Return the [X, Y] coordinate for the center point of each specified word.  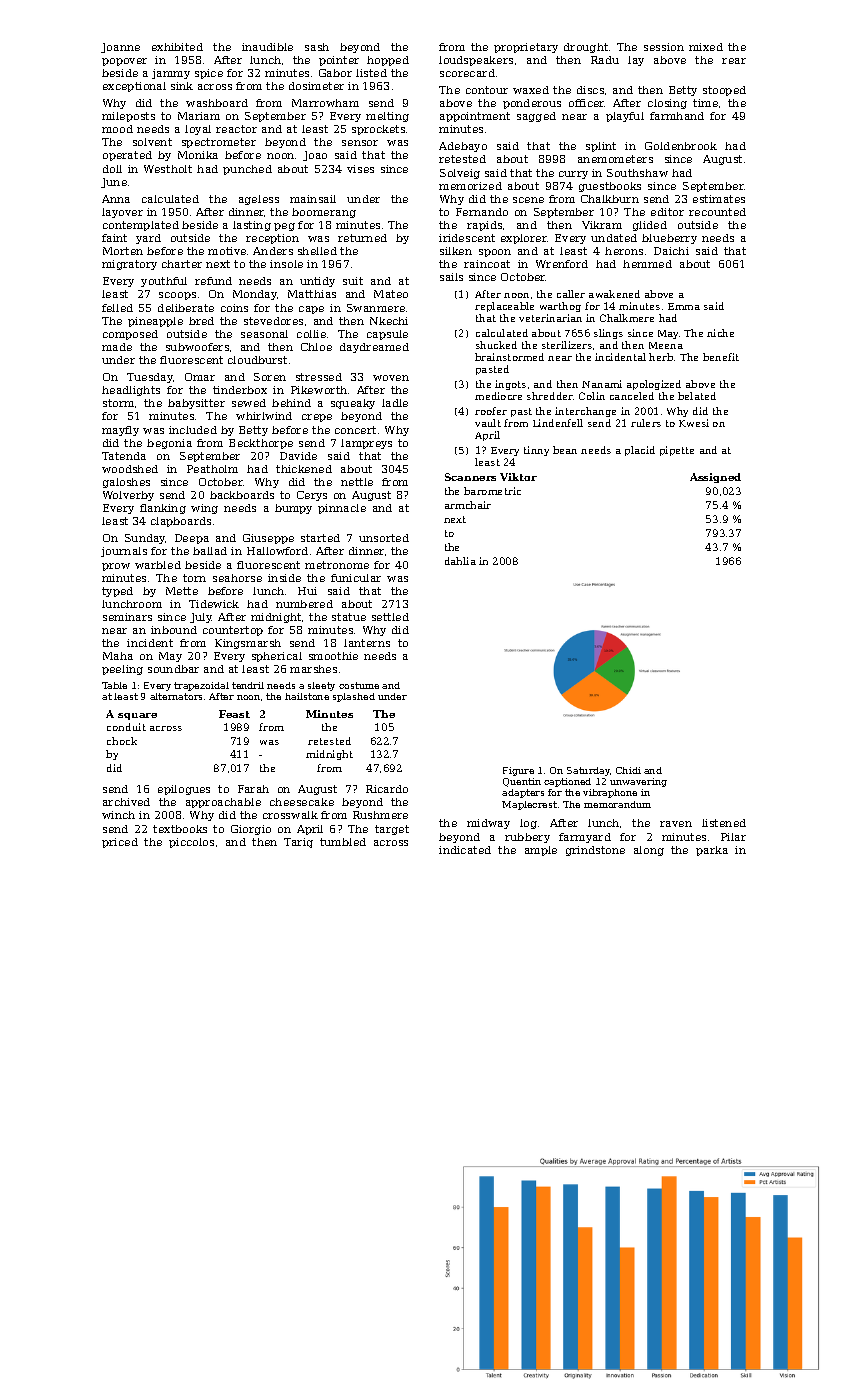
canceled [632, 396]
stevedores [273, 321]
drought [586, 48]
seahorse [237, 578]
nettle [357, 482]
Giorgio [251, 830]
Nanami [602, 384]
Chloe [316, 347]
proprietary [526, 48]
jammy [171, 74]
